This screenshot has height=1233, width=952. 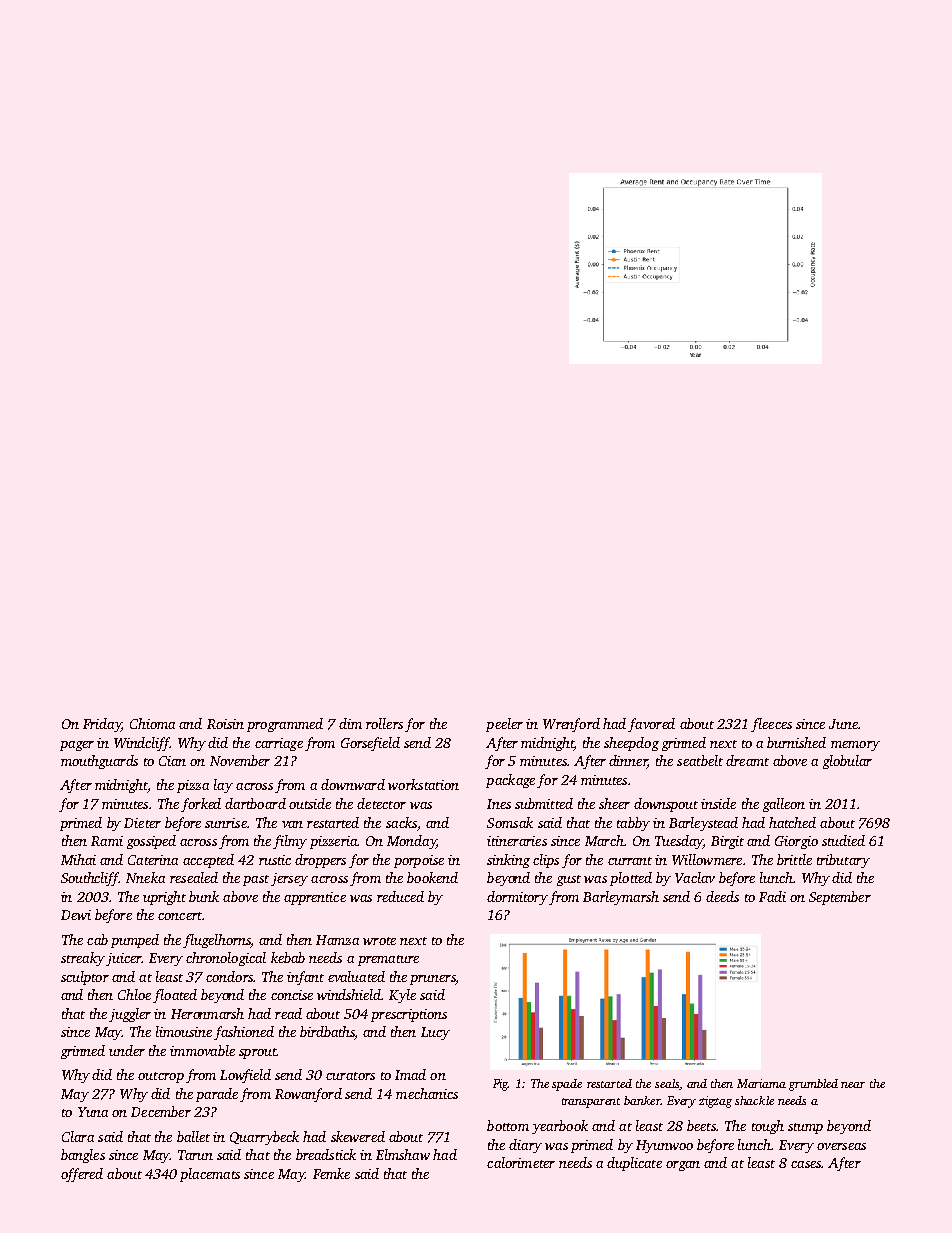 What do you see at coordinates (771, 725) in the screenshot?
I see `fleeces` at bounding box center [771, 725].
